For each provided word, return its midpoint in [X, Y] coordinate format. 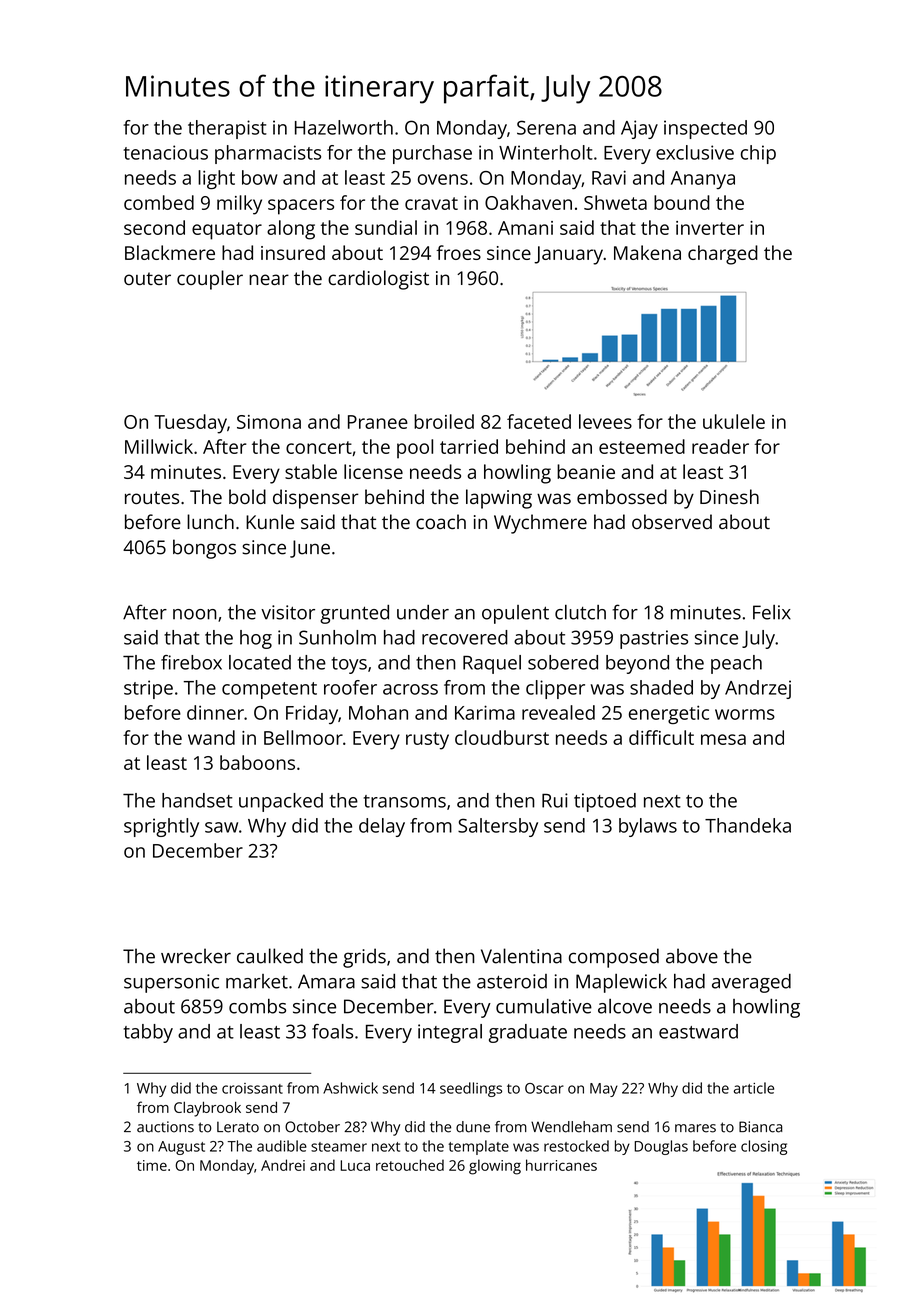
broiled [444, 421]
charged [723, 255]
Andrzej [758, 689]
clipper [555, 689]
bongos [204, 549]
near [269, 279]
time [152, 1165]
